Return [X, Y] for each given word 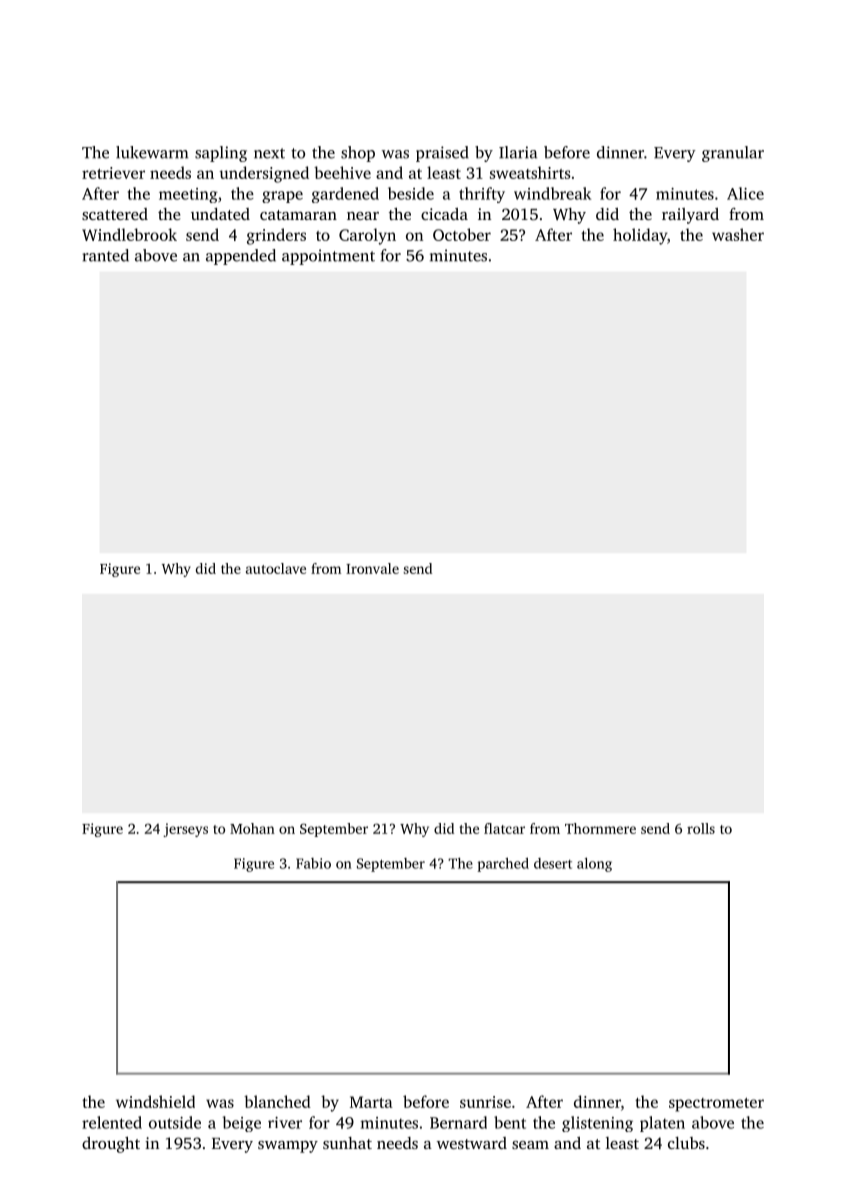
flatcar [504, 828]
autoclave [276, 568]
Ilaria [518, 152]
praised [442, 154]
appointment [328, 257]
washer [738, 234]
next [269, 153]
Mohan [252, 828]
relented [112, 1122]
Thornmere [600, 828]
